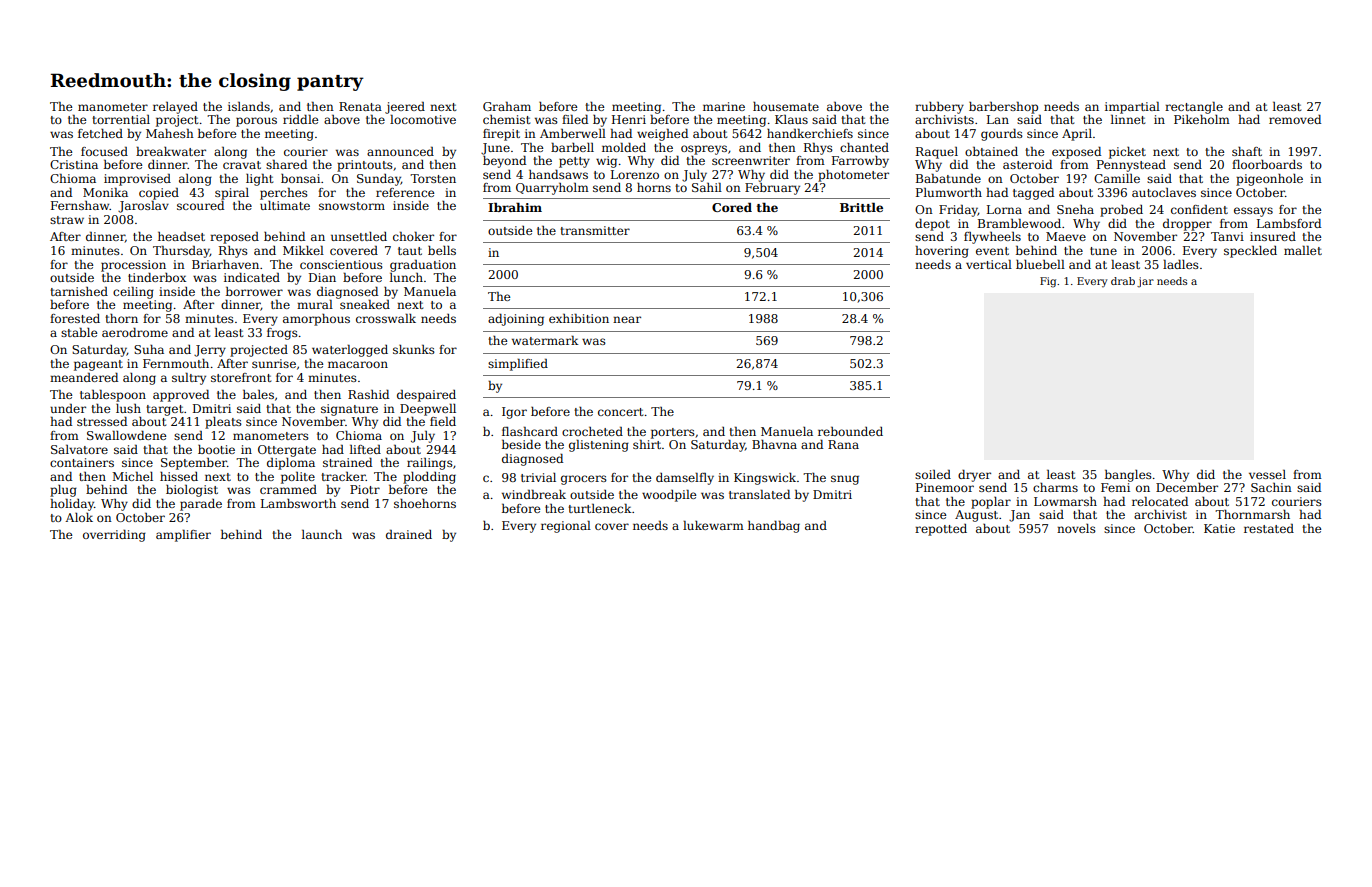 Image resolution: width=1372 pixels, height=887 pixels. Describe the element at coordinates (1187, 225) in the screenshot. I see `dropper` at that location.
